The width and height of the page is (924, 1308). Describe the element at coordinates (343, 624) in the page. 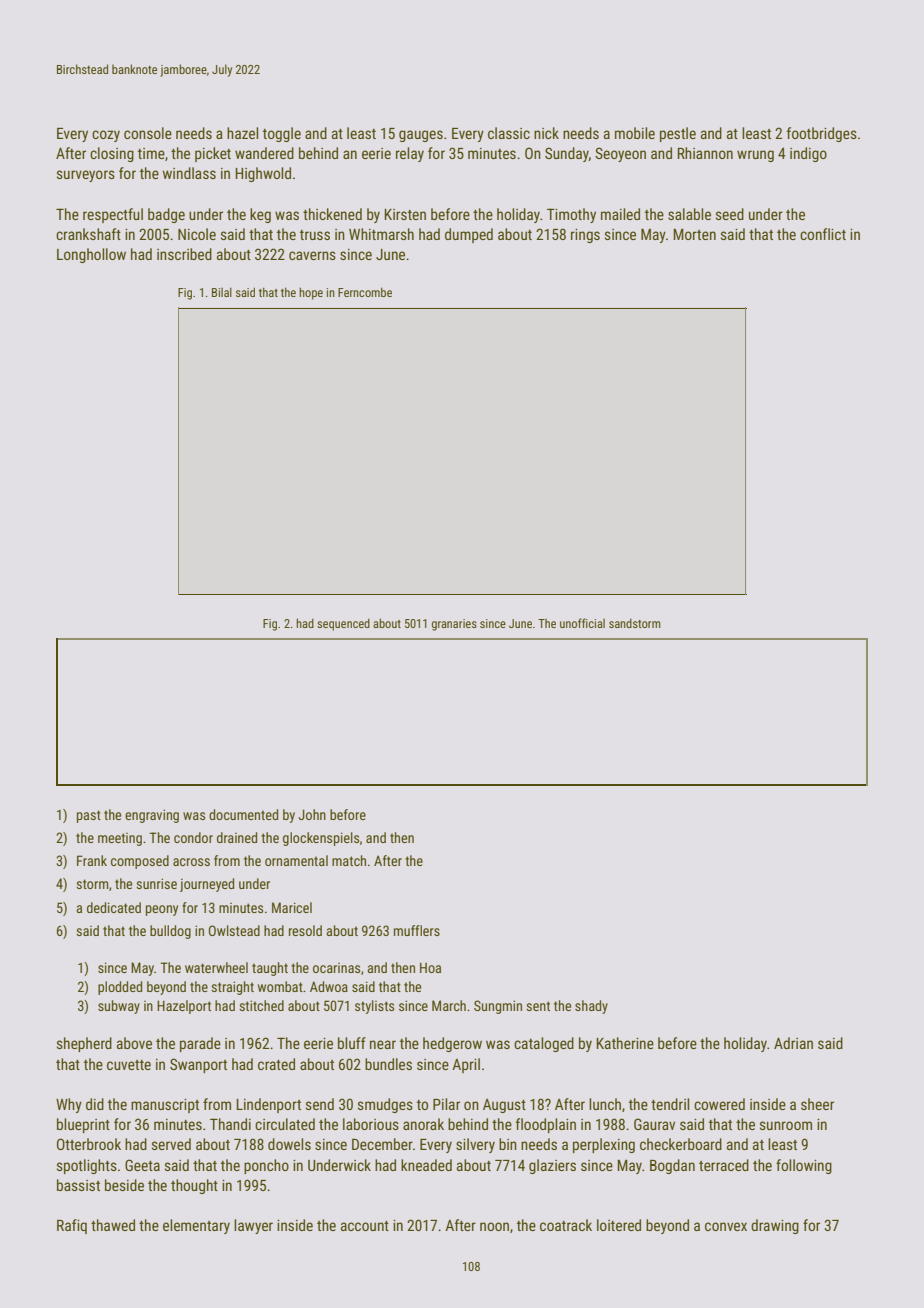

I see `sequenced` at that location.
